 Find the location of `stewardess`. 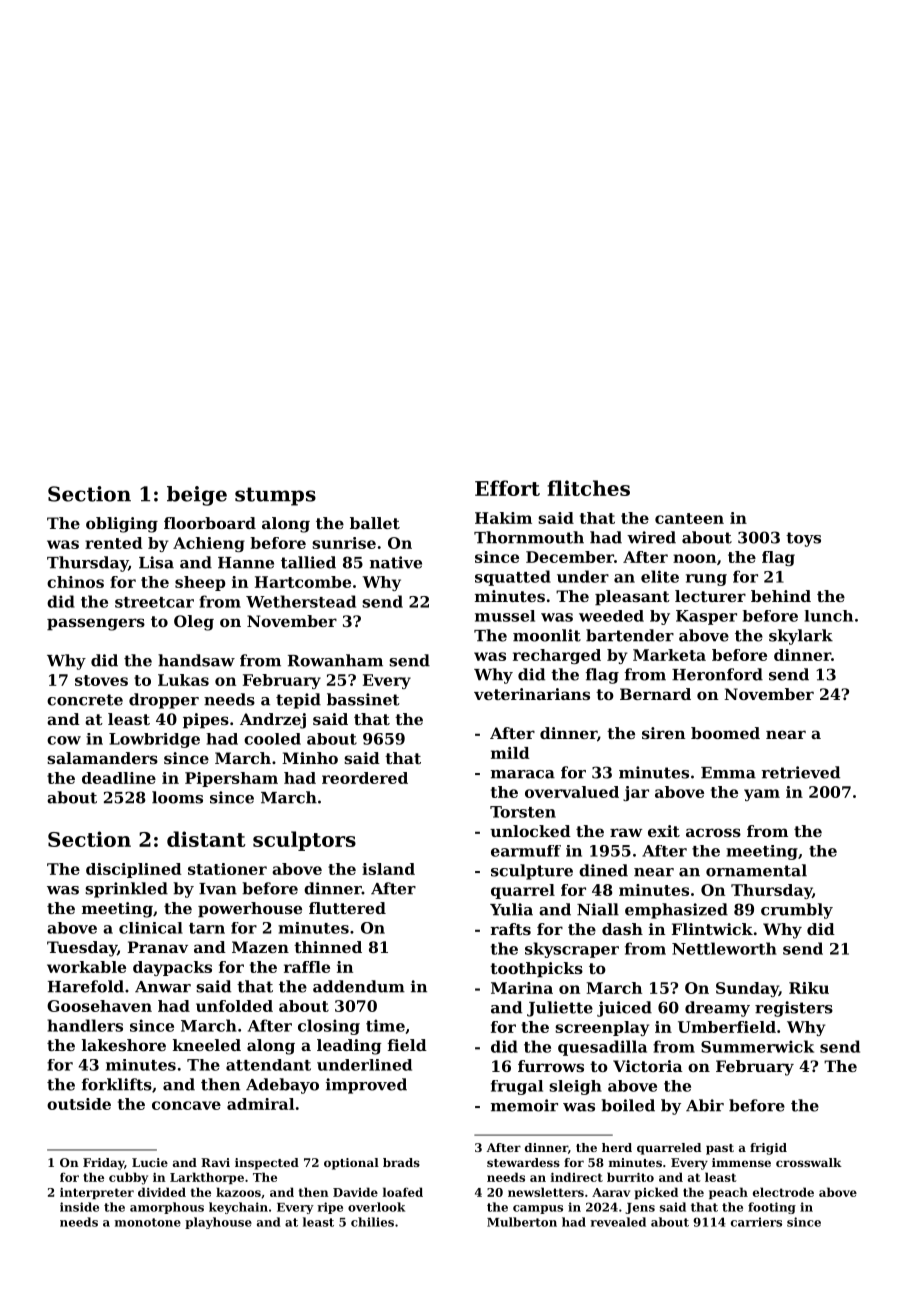

stewardess is located at coordinates (523, 1162).
